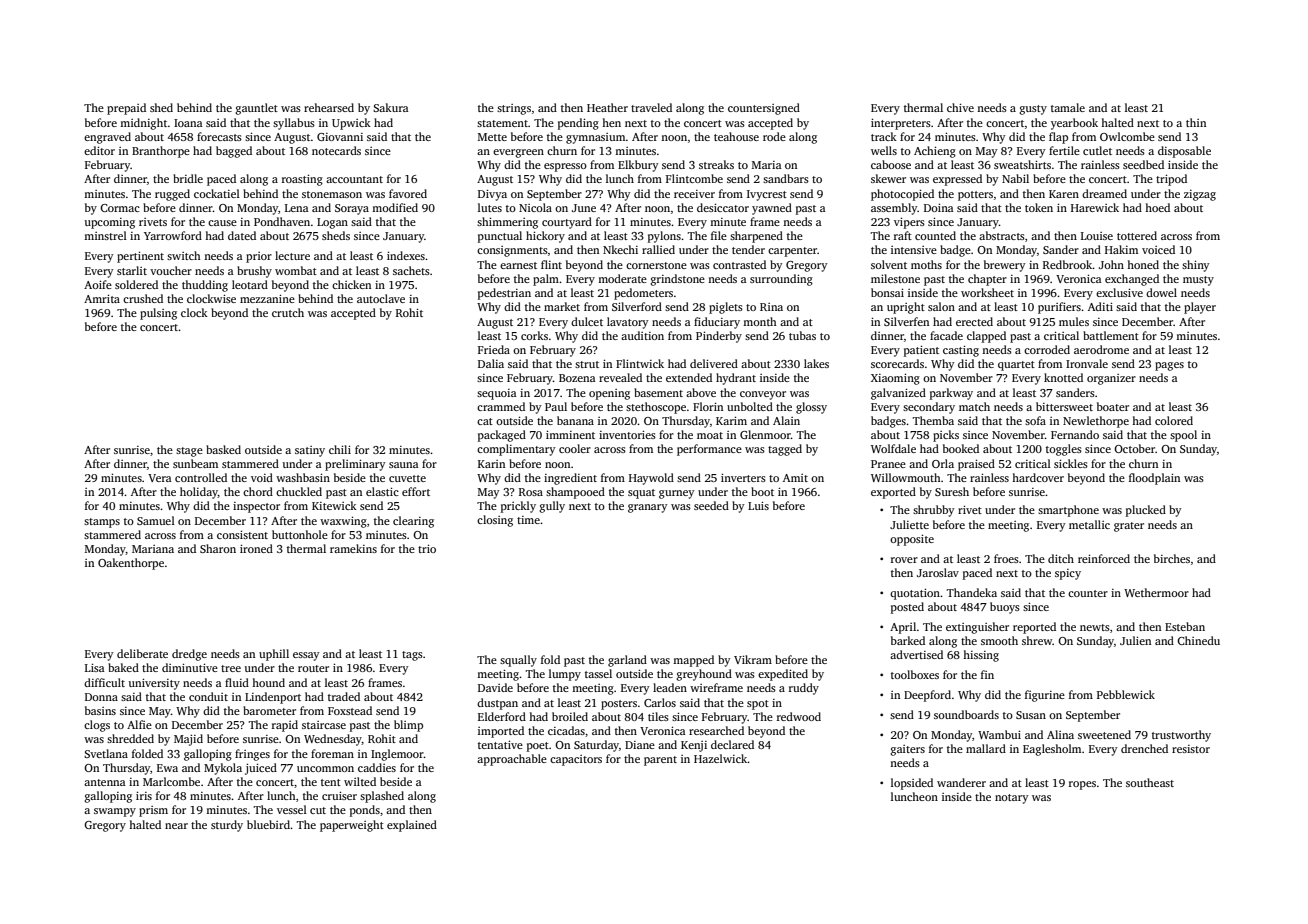 This image has width=1308, height=924. What do you see at coordinates (1134, 448) in the image?
I see `October` at bounding box center [1134, 448].
